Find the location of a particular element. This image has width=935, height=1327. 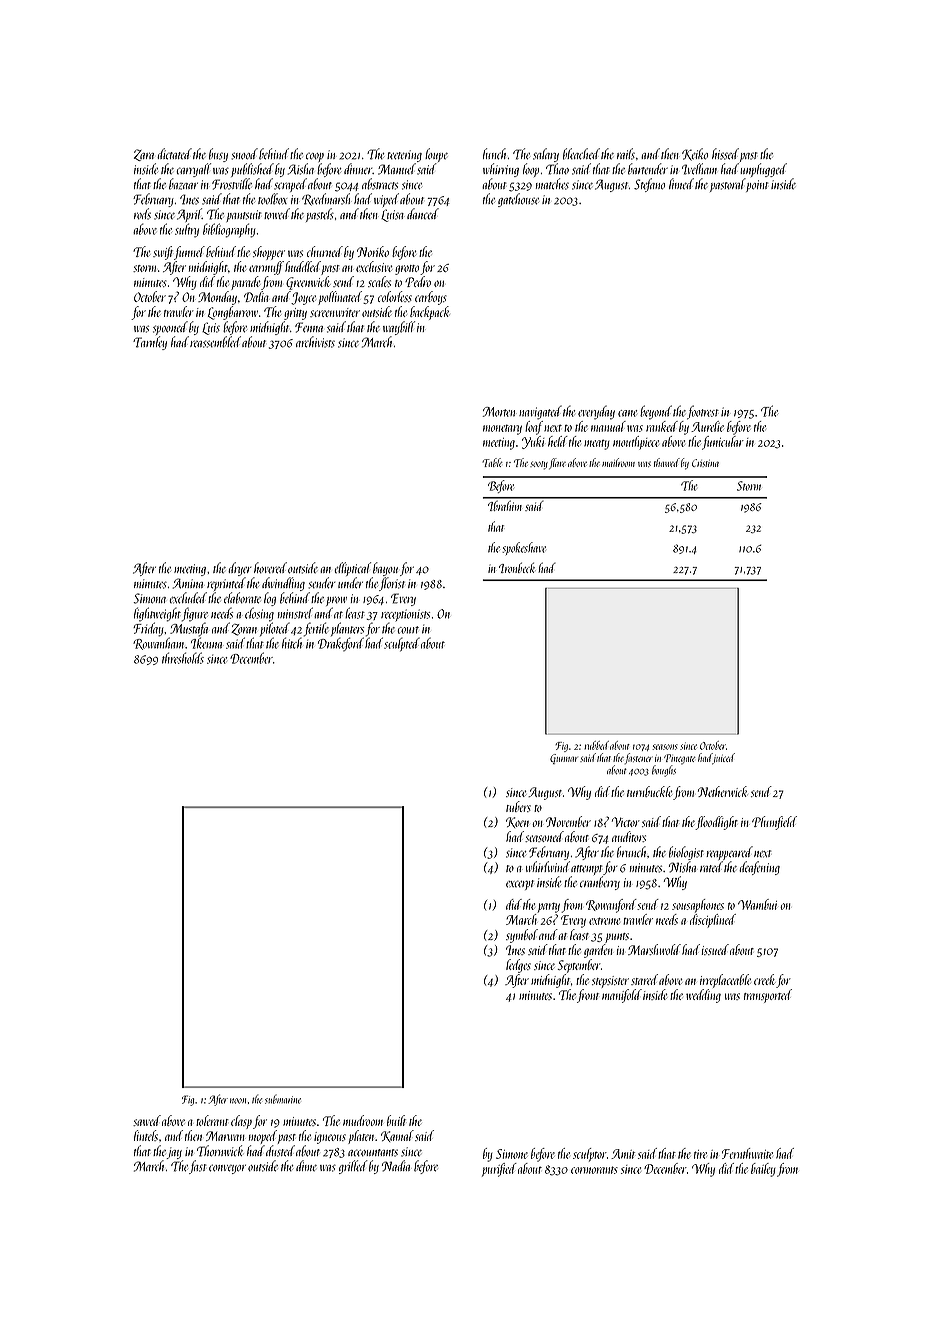

danced is located at coordinates (423, 213).
